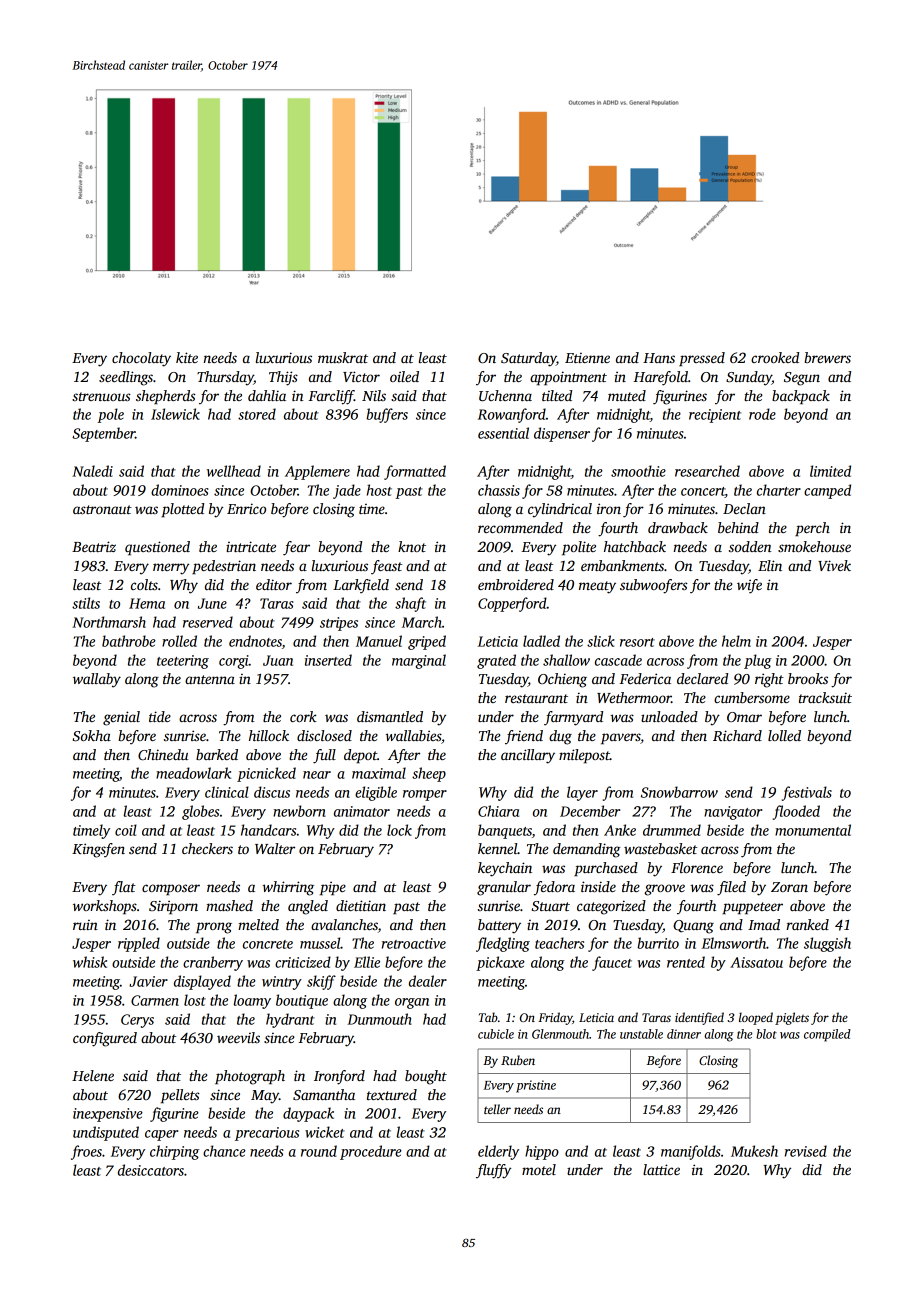  Describe the element at coordinates (97, 680) in the image. I see `wallaby` at that location.
